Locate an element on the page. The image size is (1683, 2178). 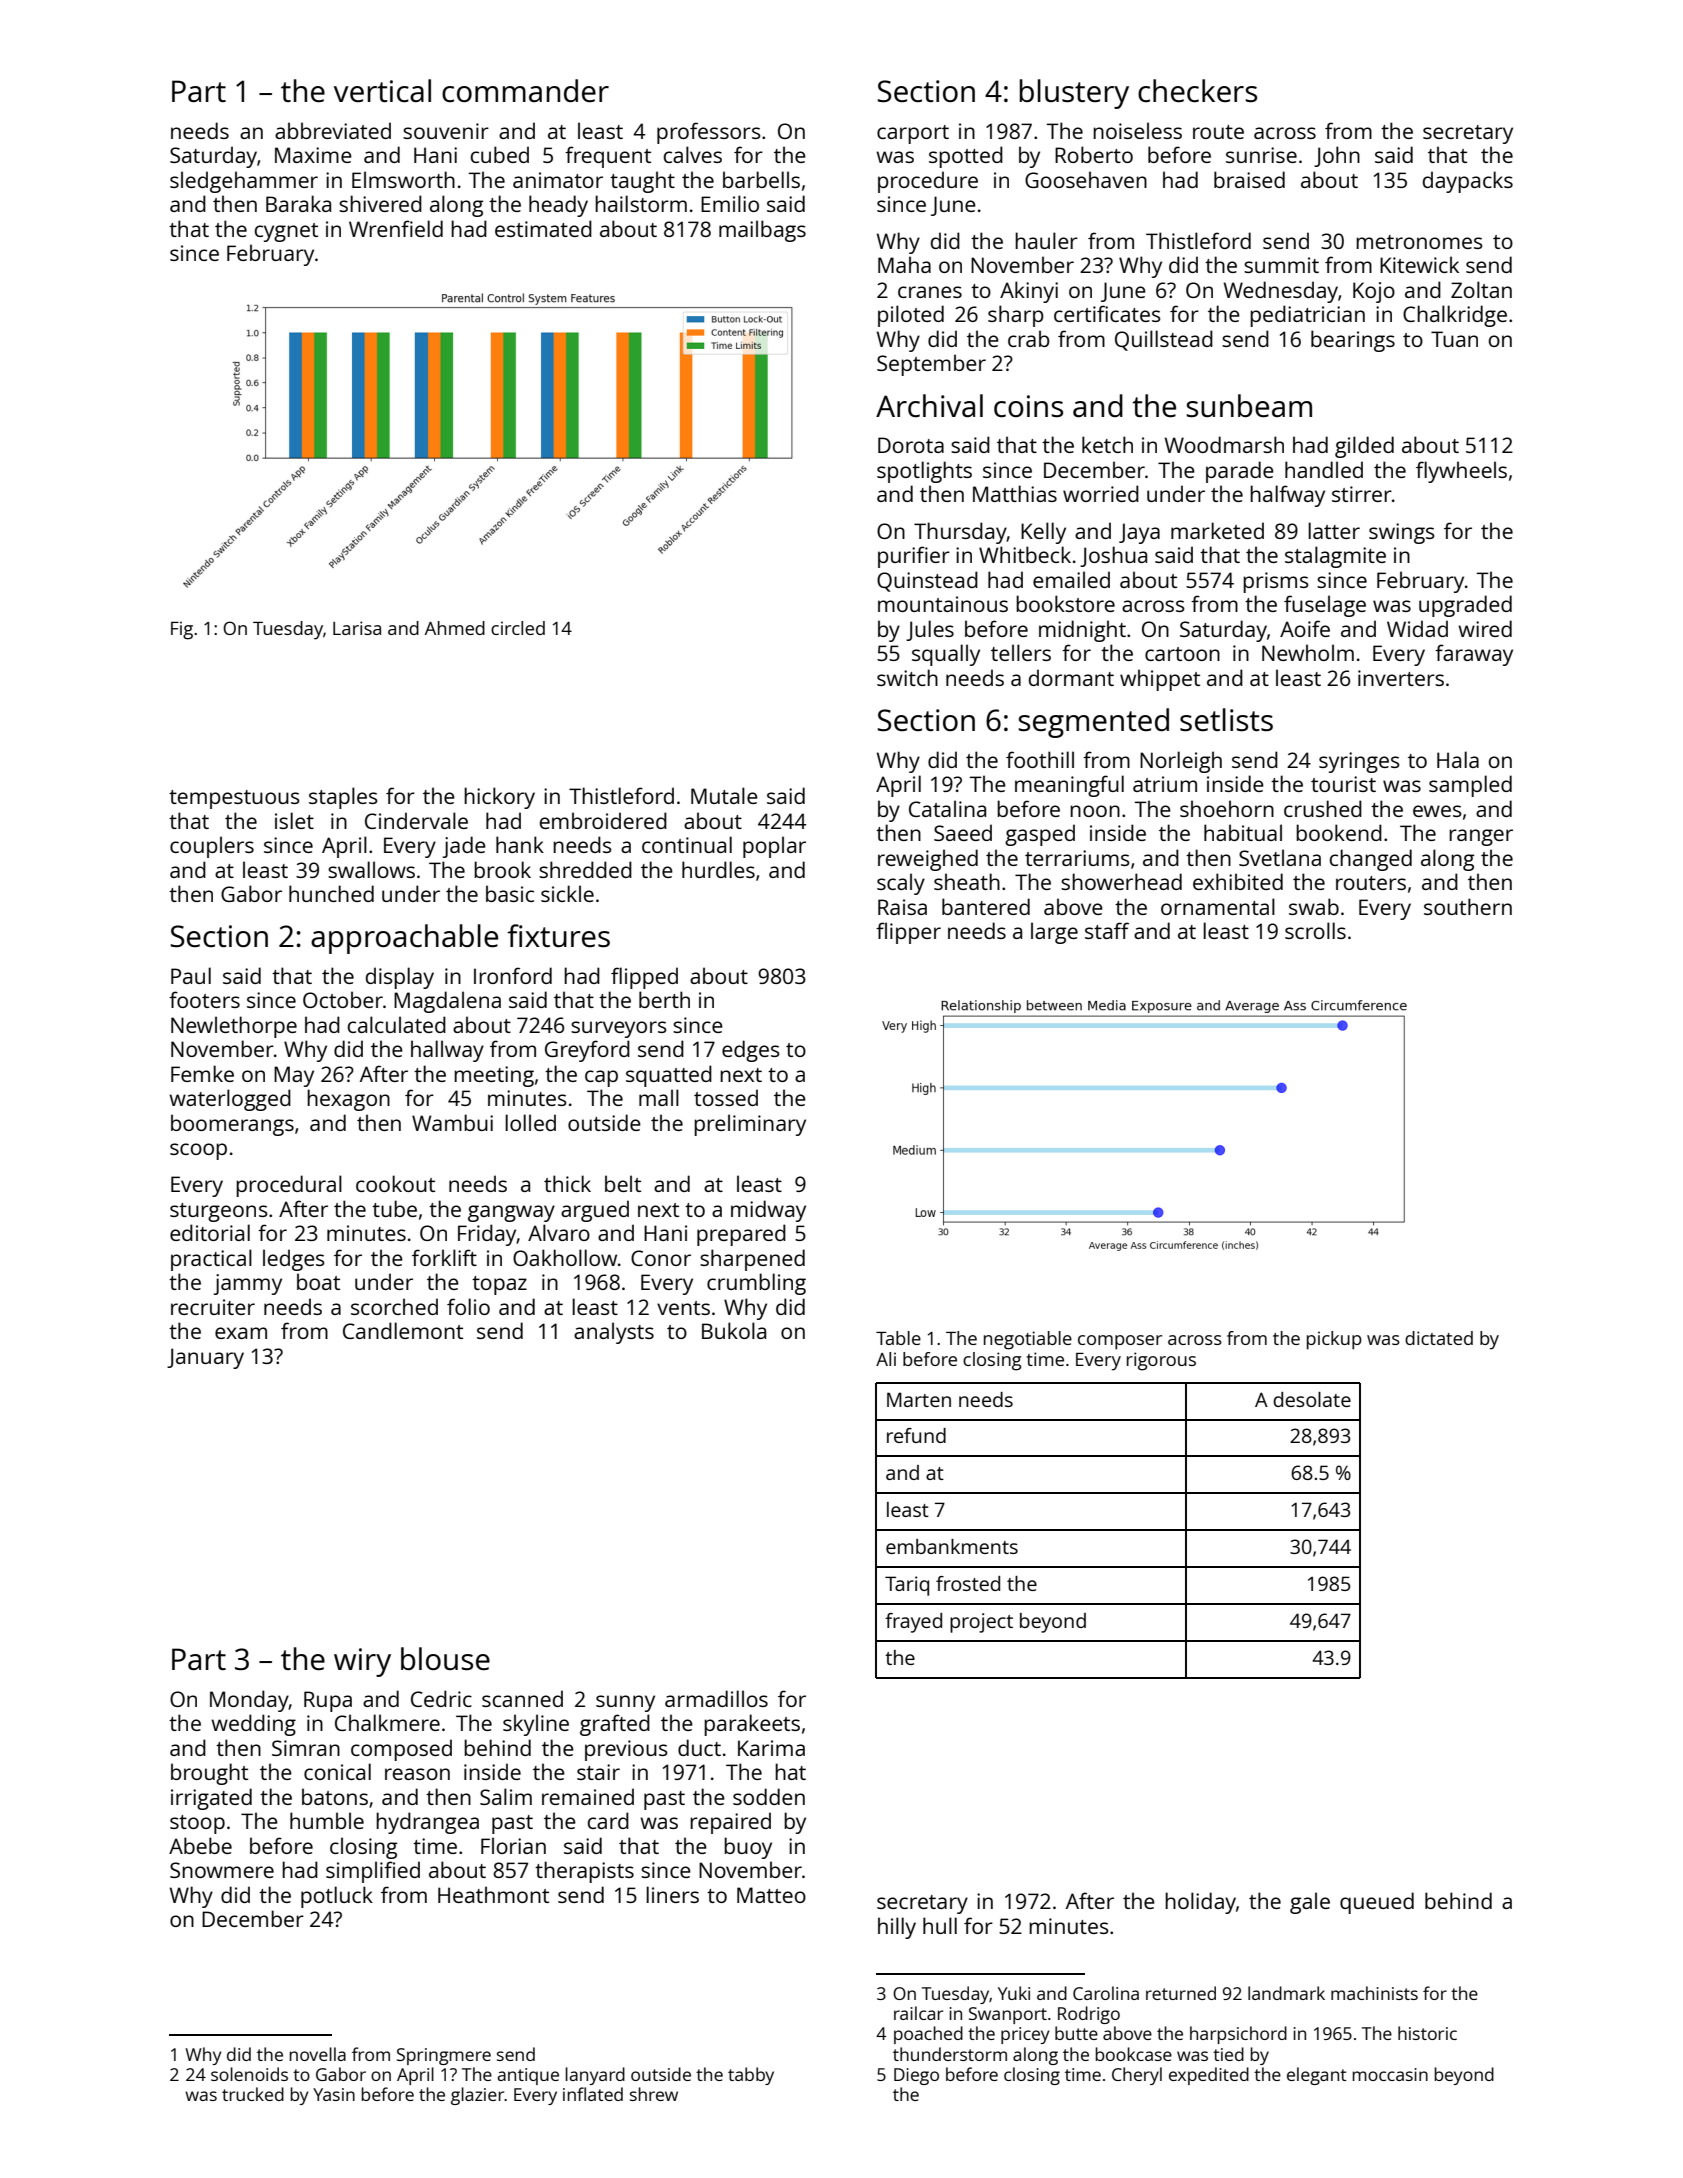
squally is located at coordinates (946, 655).
